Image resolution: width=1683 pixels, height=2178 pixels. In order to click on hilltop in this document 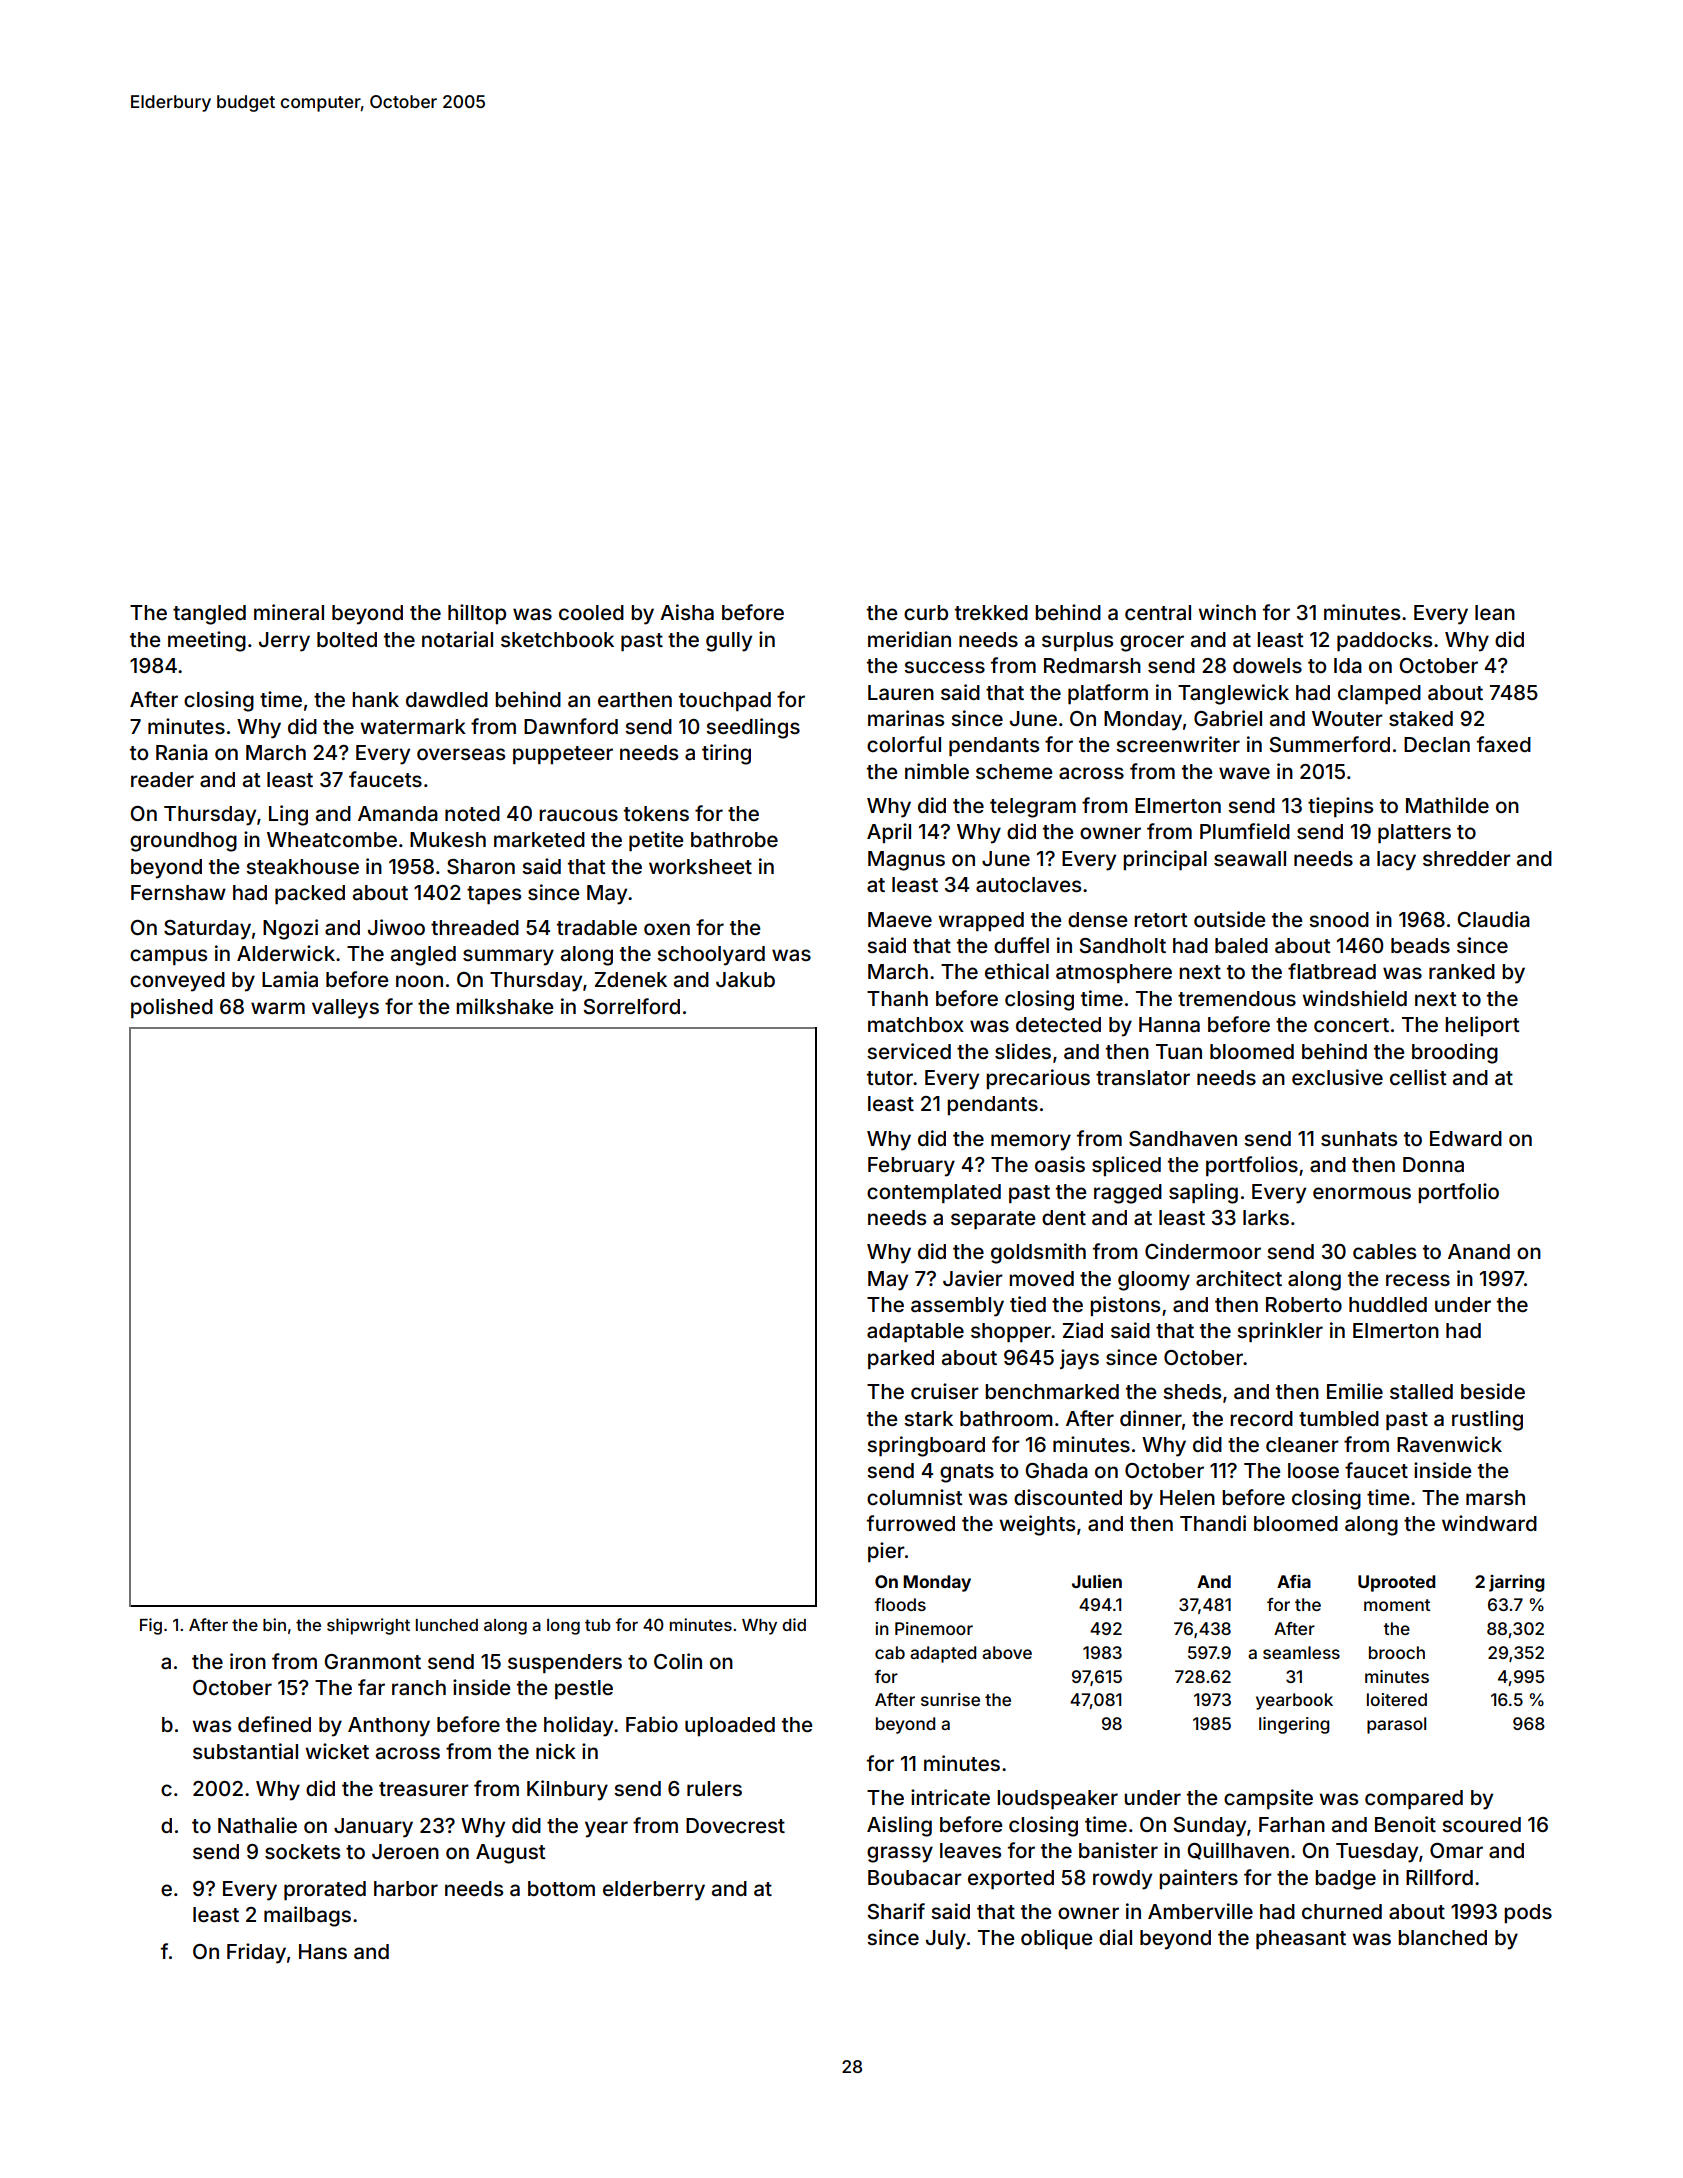, I will do `click(477, 614)`.
